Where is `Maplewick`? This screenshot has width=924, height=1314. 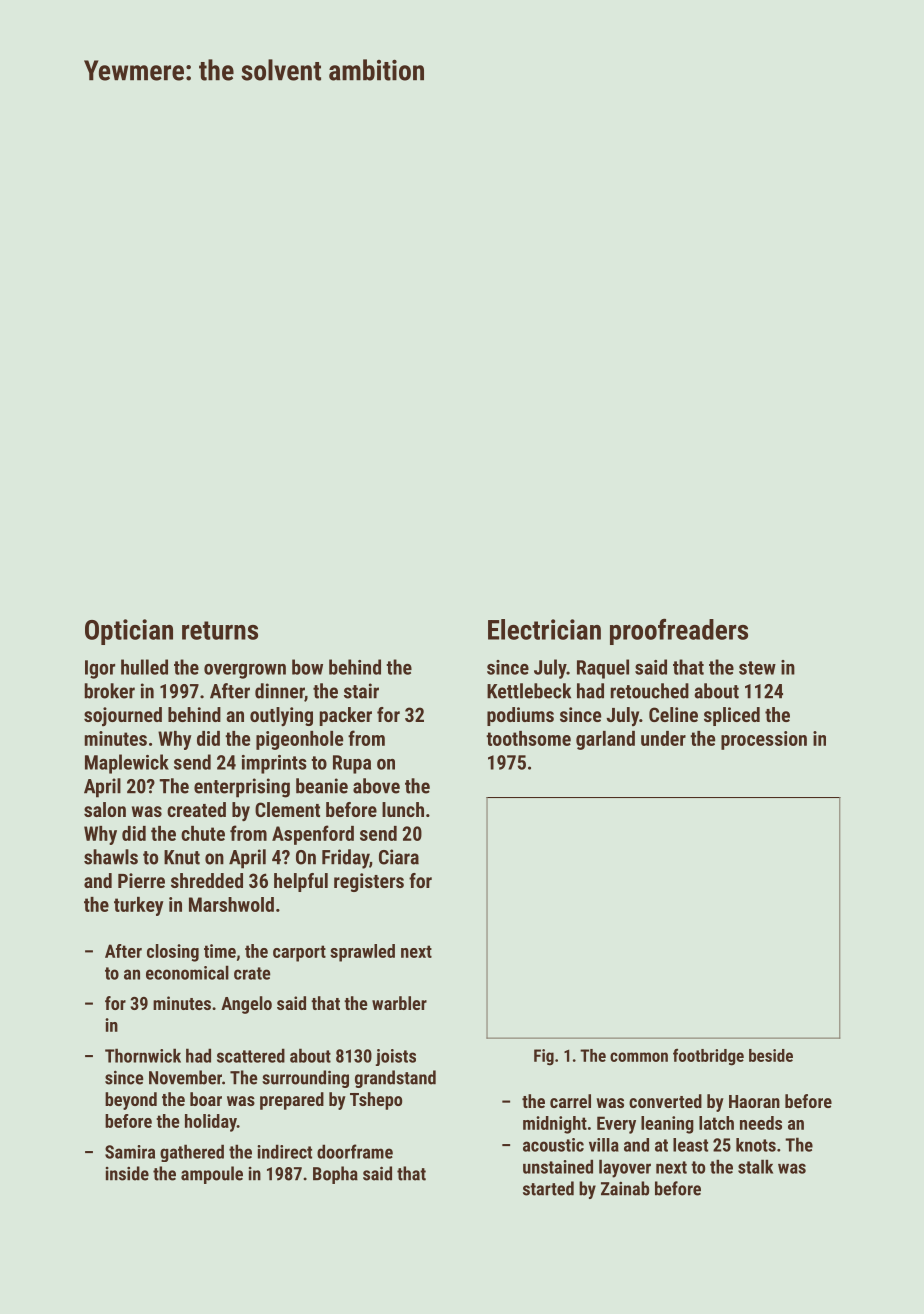
Maplewick is located at coordinates (127, 764).
